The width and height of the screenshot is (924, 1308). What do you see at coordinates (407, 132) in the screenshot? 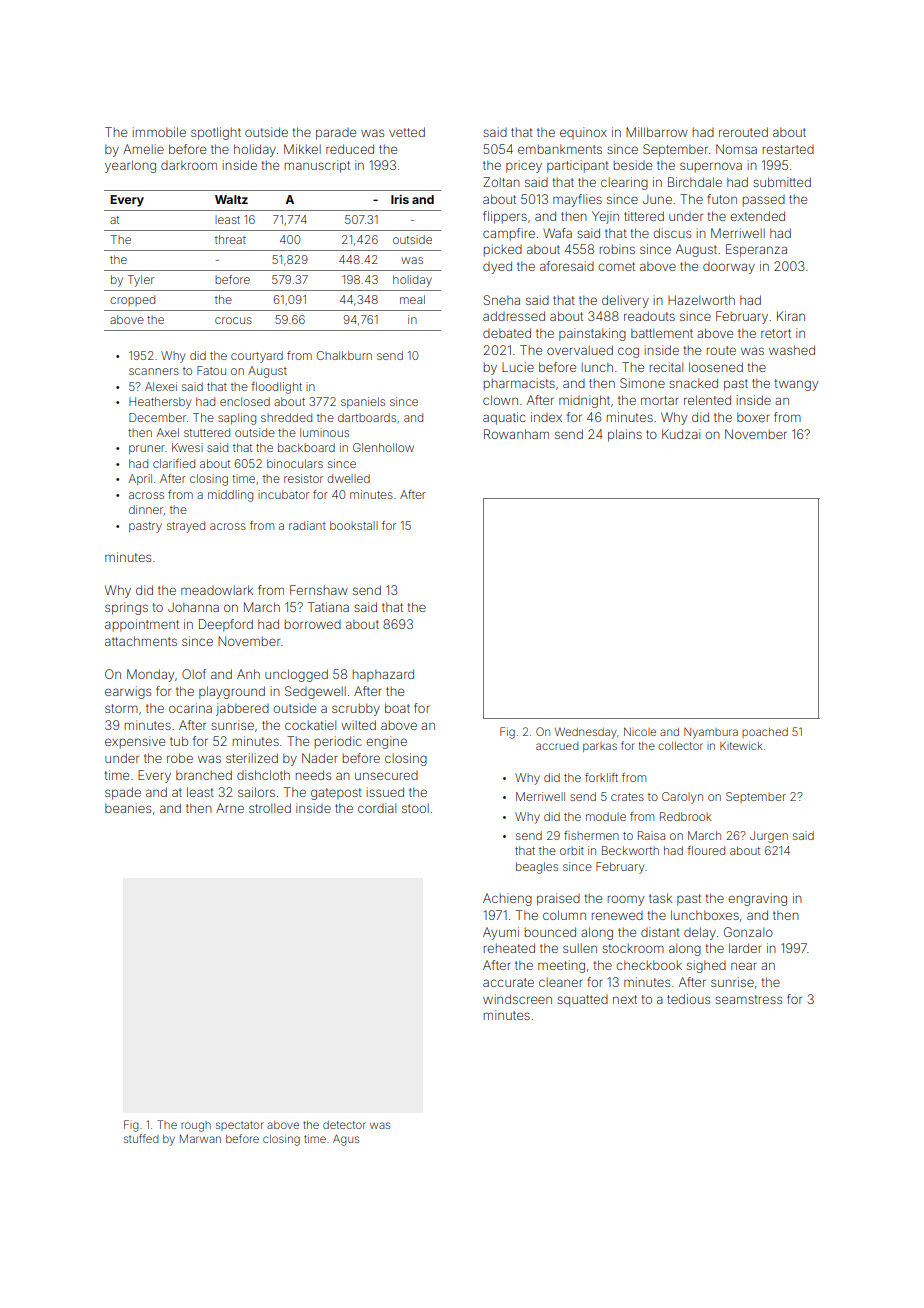
I see `vetted` at bounding box center [407, 132].
